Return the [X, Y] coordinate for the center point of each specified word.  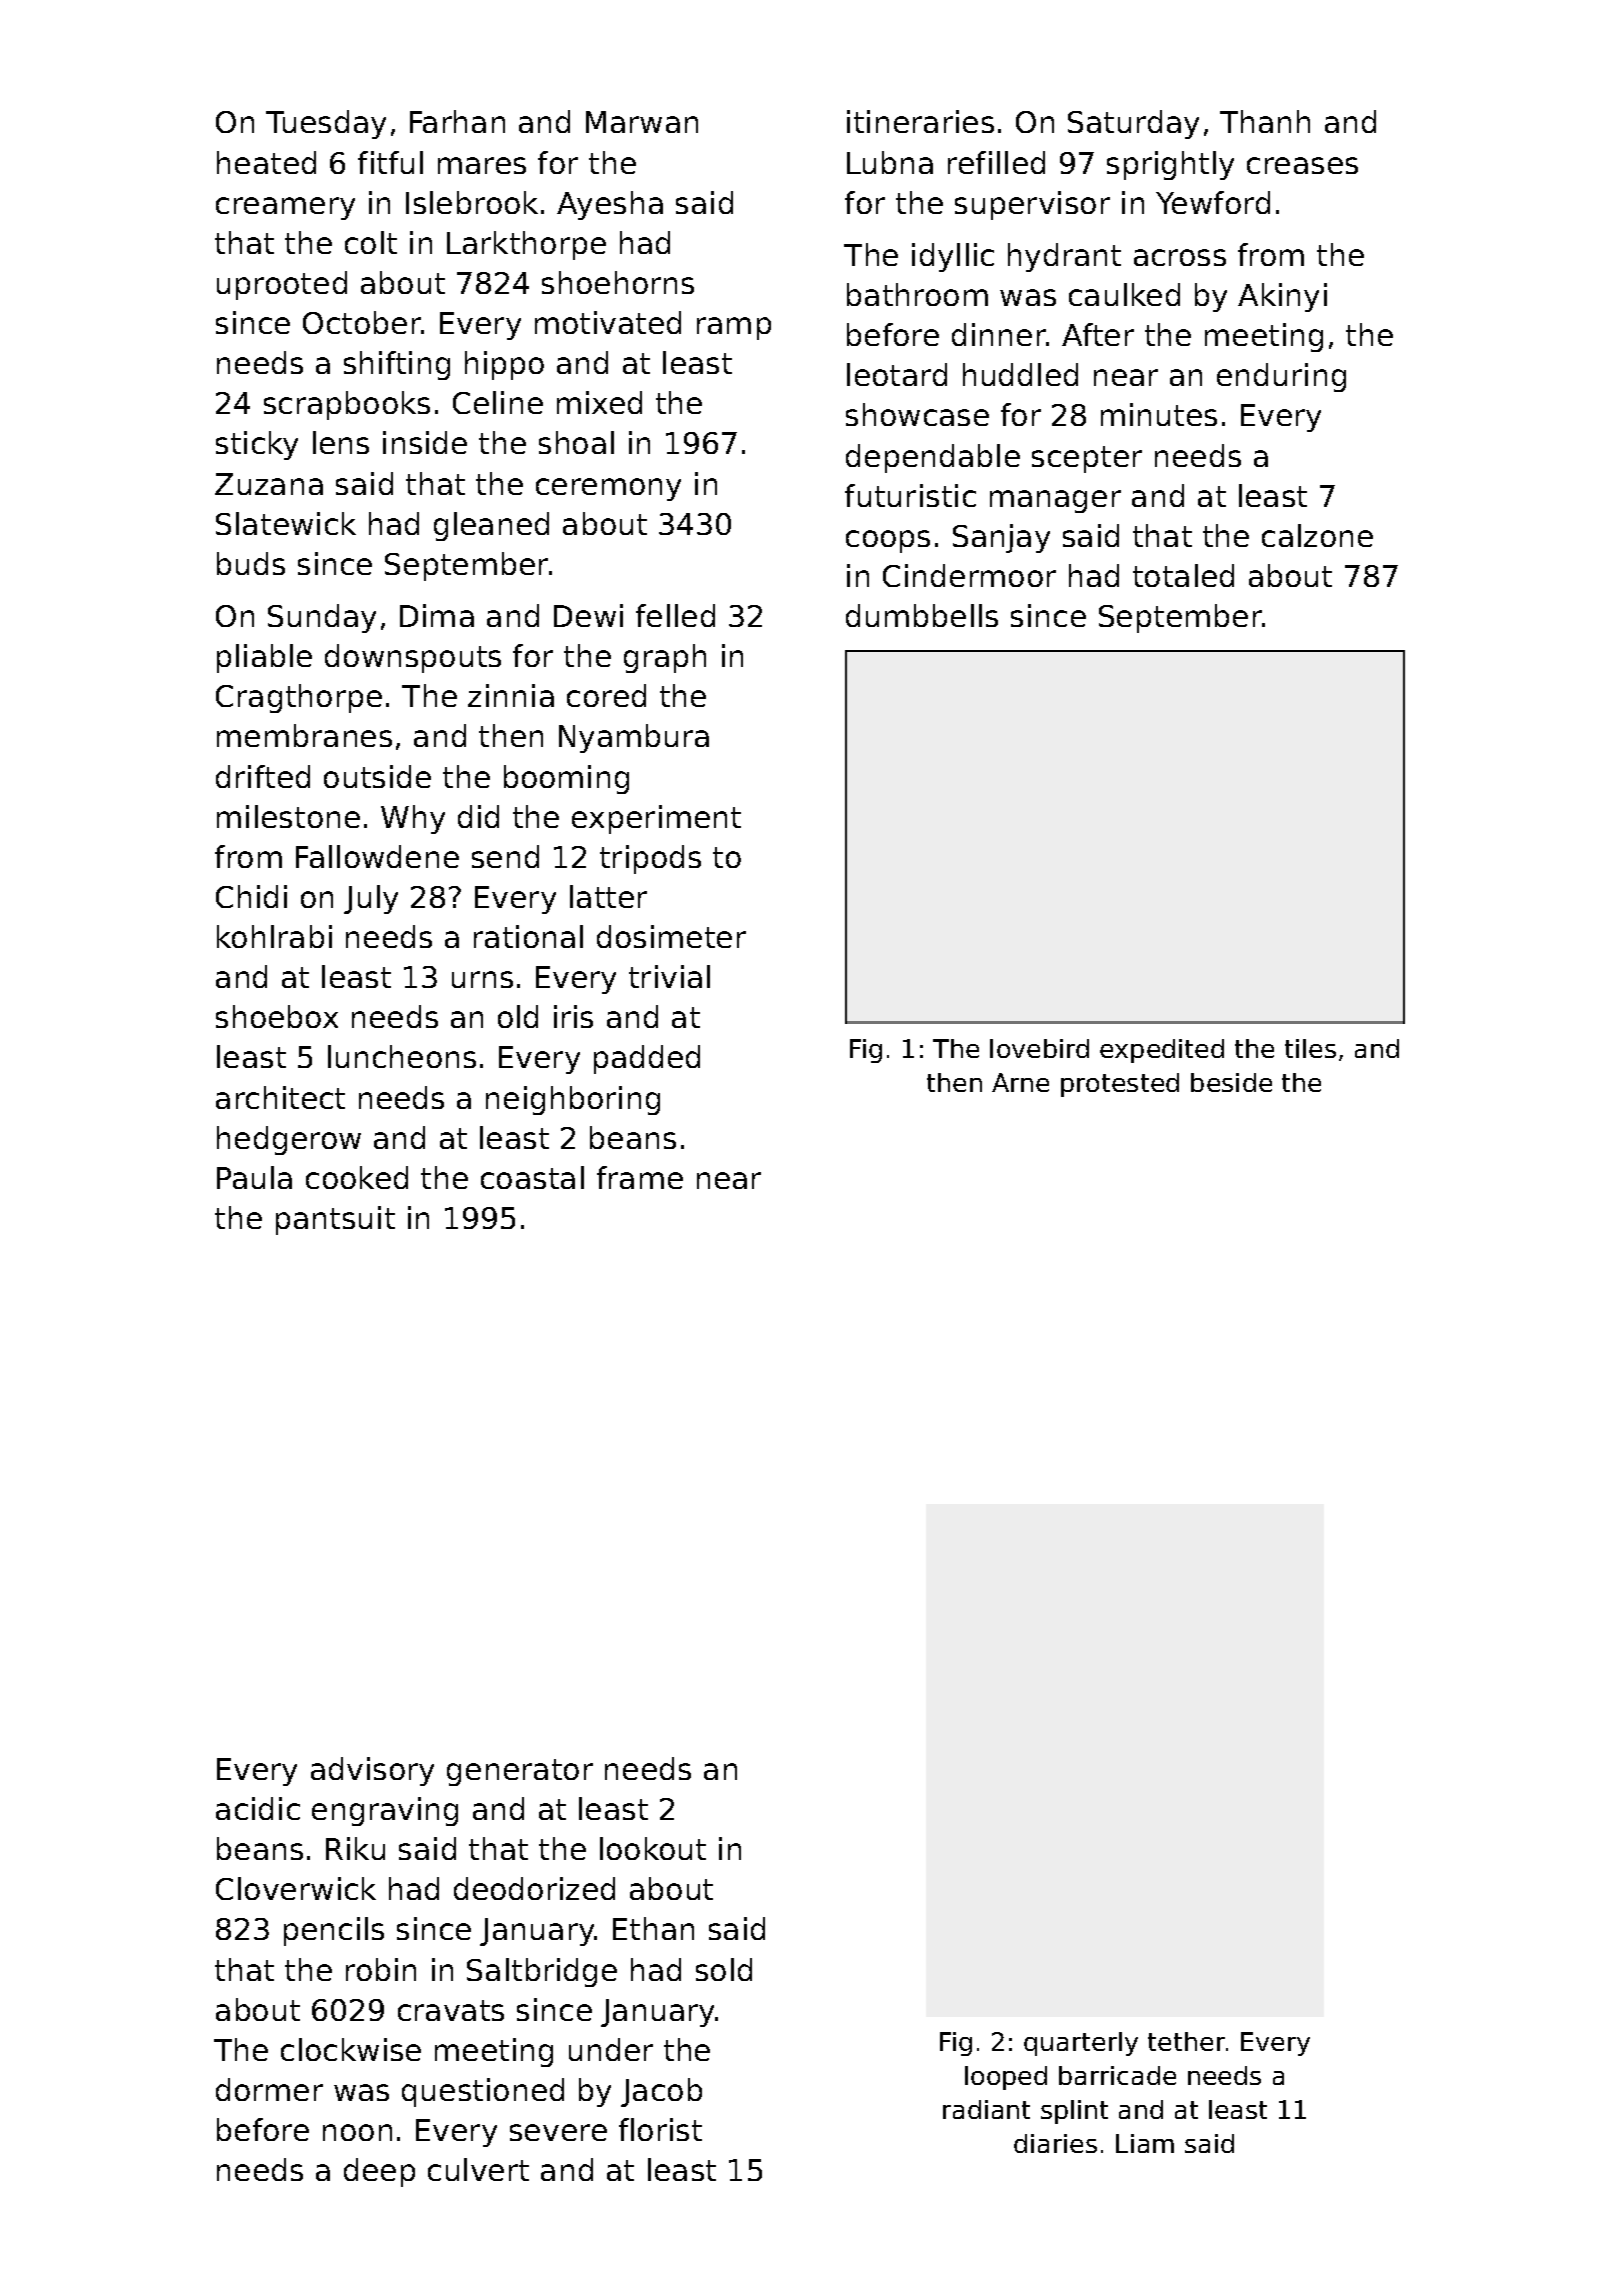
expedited [1162, 1051]
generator [520, 1772]
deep [379, 2172]
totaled [1183, 575]
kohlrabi [274, 936]
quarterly [1081, 2044]
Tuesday [326, 124]
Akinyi [1282, 297]
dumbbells [922, 615]
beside [1231, 1082]
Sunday [322, 618]
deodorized [534, 1888]
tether [1186, 2041]
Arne [1020, 1082]
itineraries [920, 121]
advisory [372, 1771]
